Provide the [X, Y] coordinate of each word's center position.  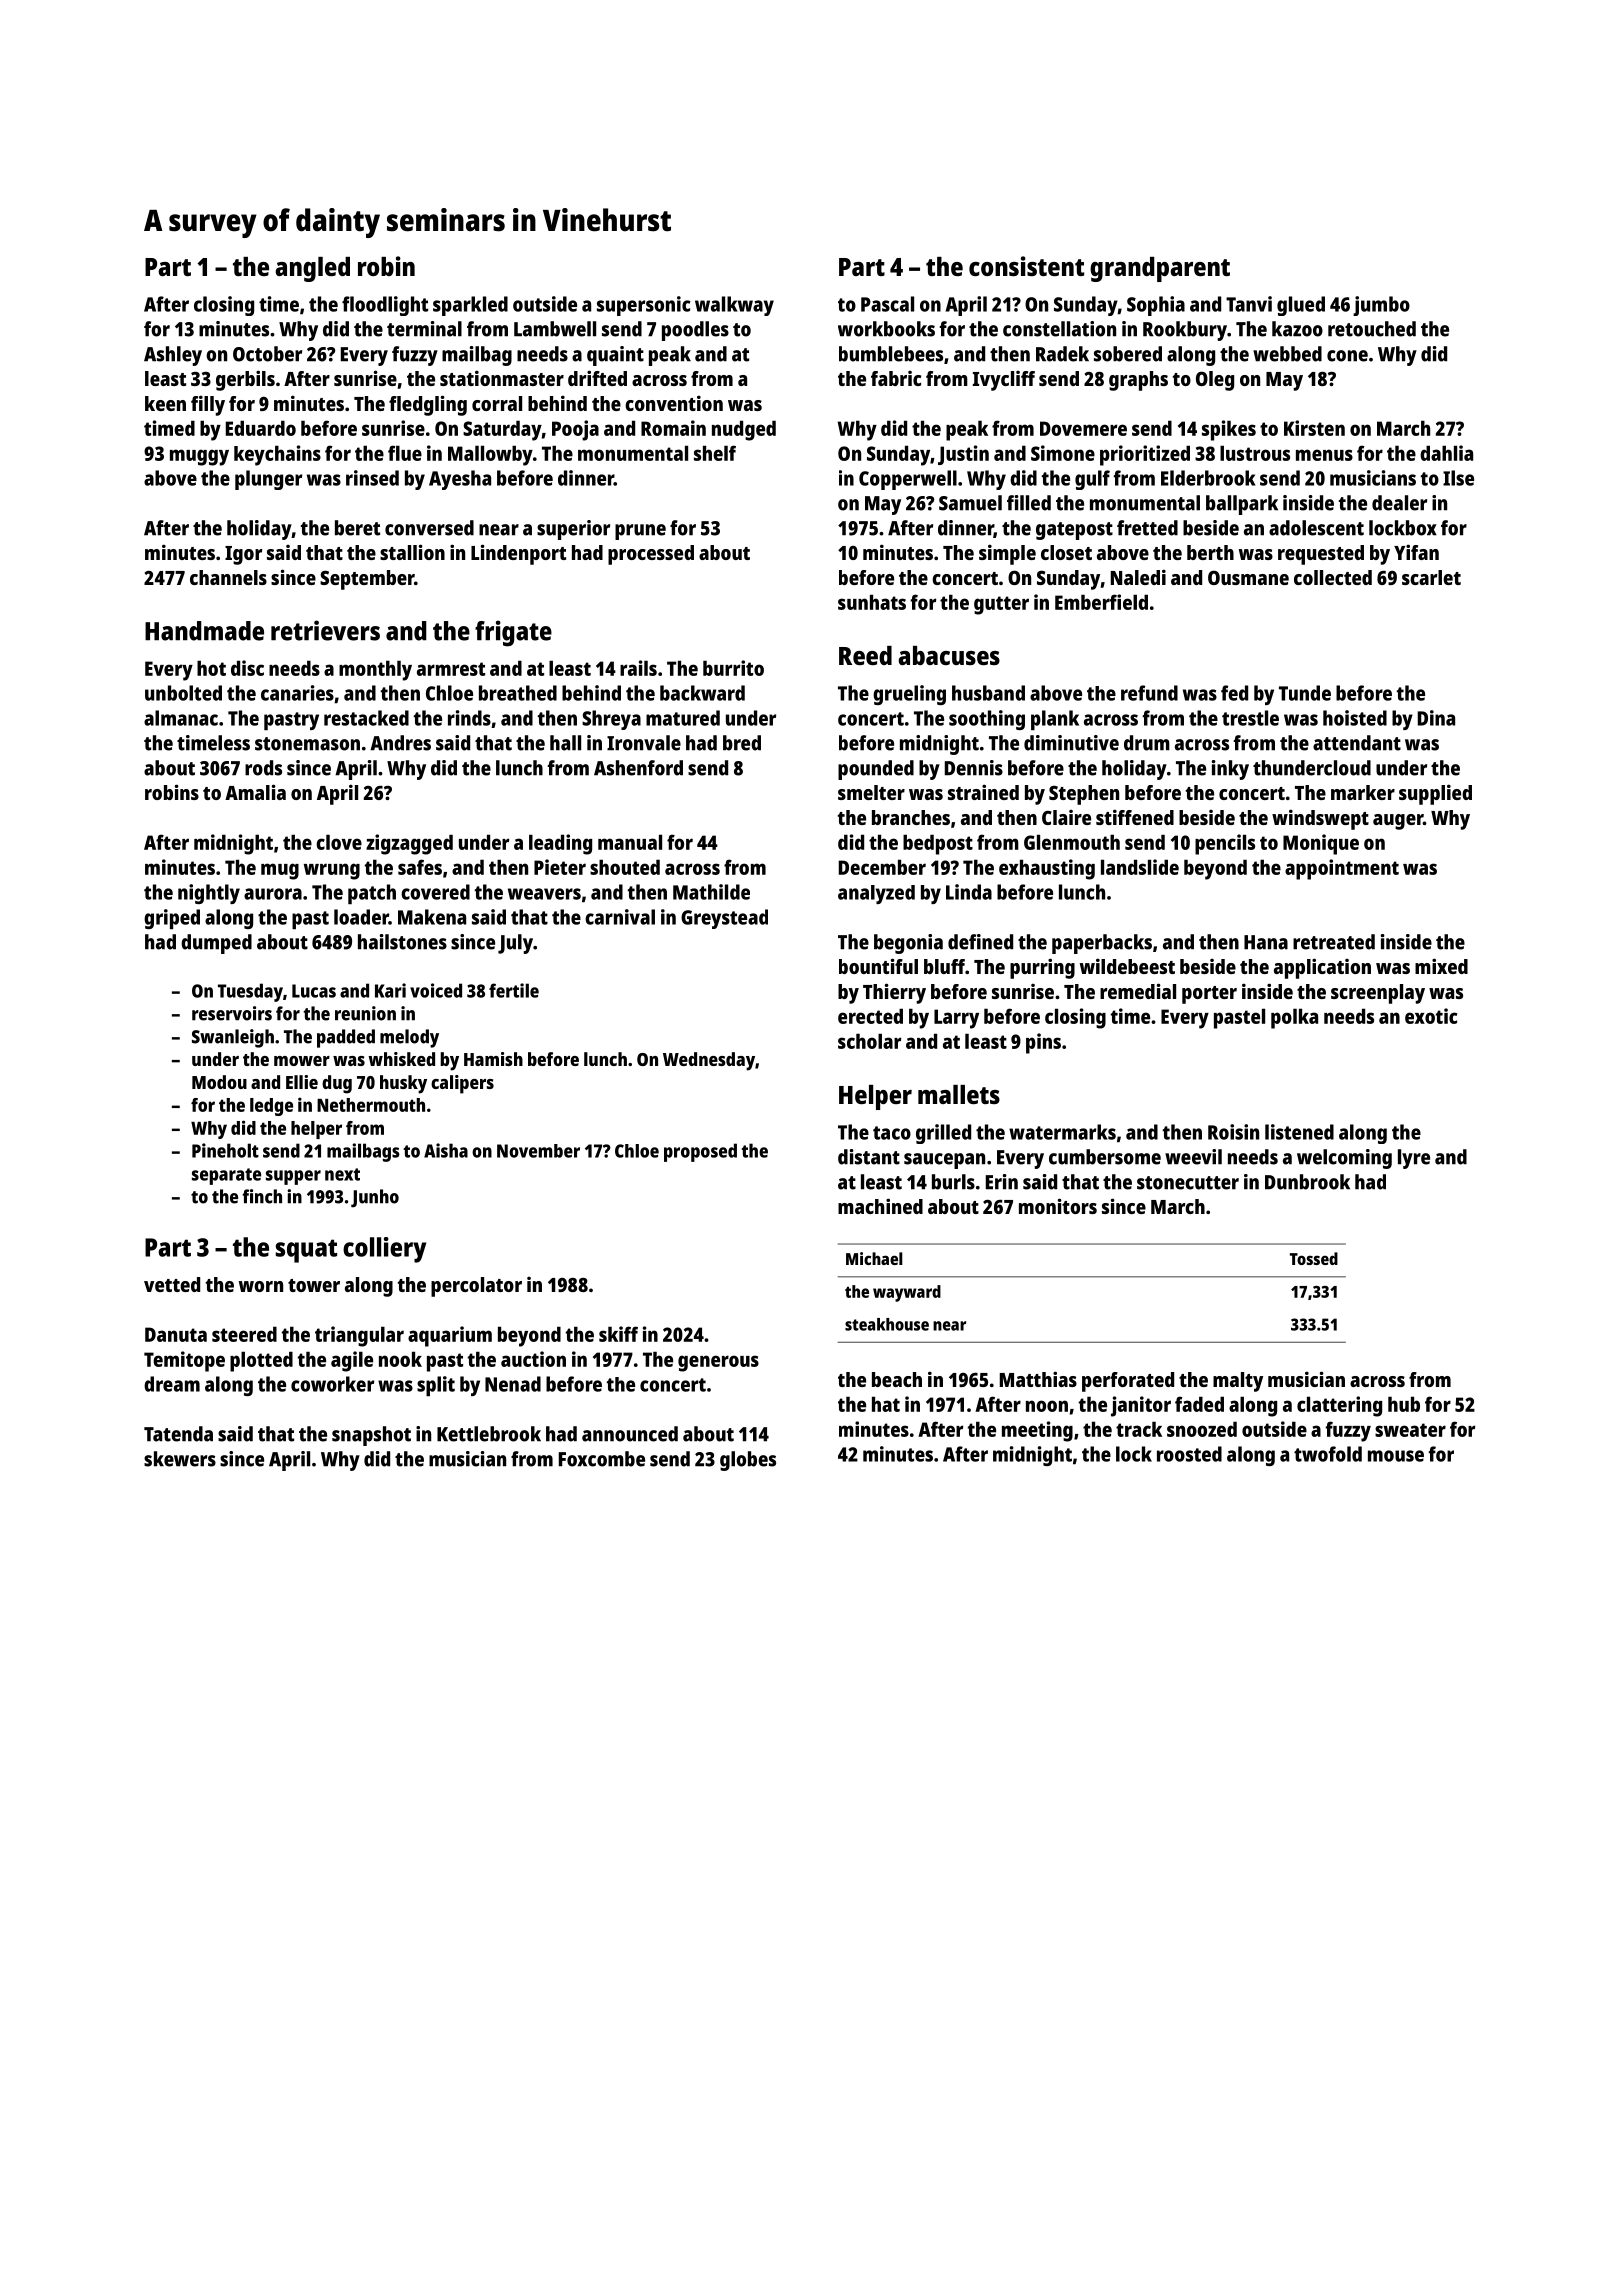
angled [312, 269]
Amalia [255, 792]
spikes [1229, 430]
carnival [620, 917]
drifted [597, 378]
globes [748, 1461]
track [1139, 1429]
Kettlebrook [489, 1434]
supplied [1435, 794]
